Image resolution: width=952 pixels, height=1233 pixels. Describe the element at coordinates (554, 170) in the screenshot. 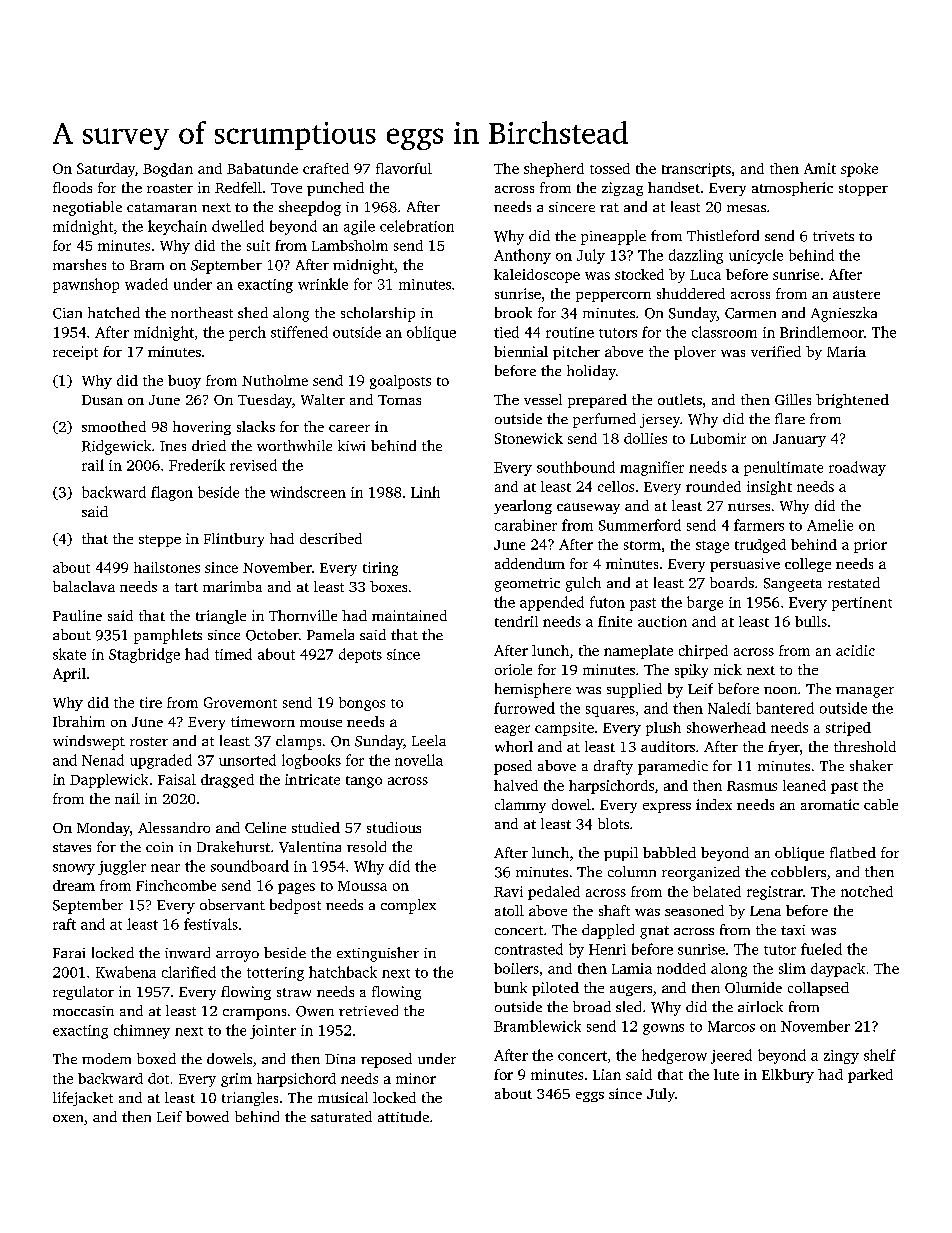

I see `shepherd` at that location.
